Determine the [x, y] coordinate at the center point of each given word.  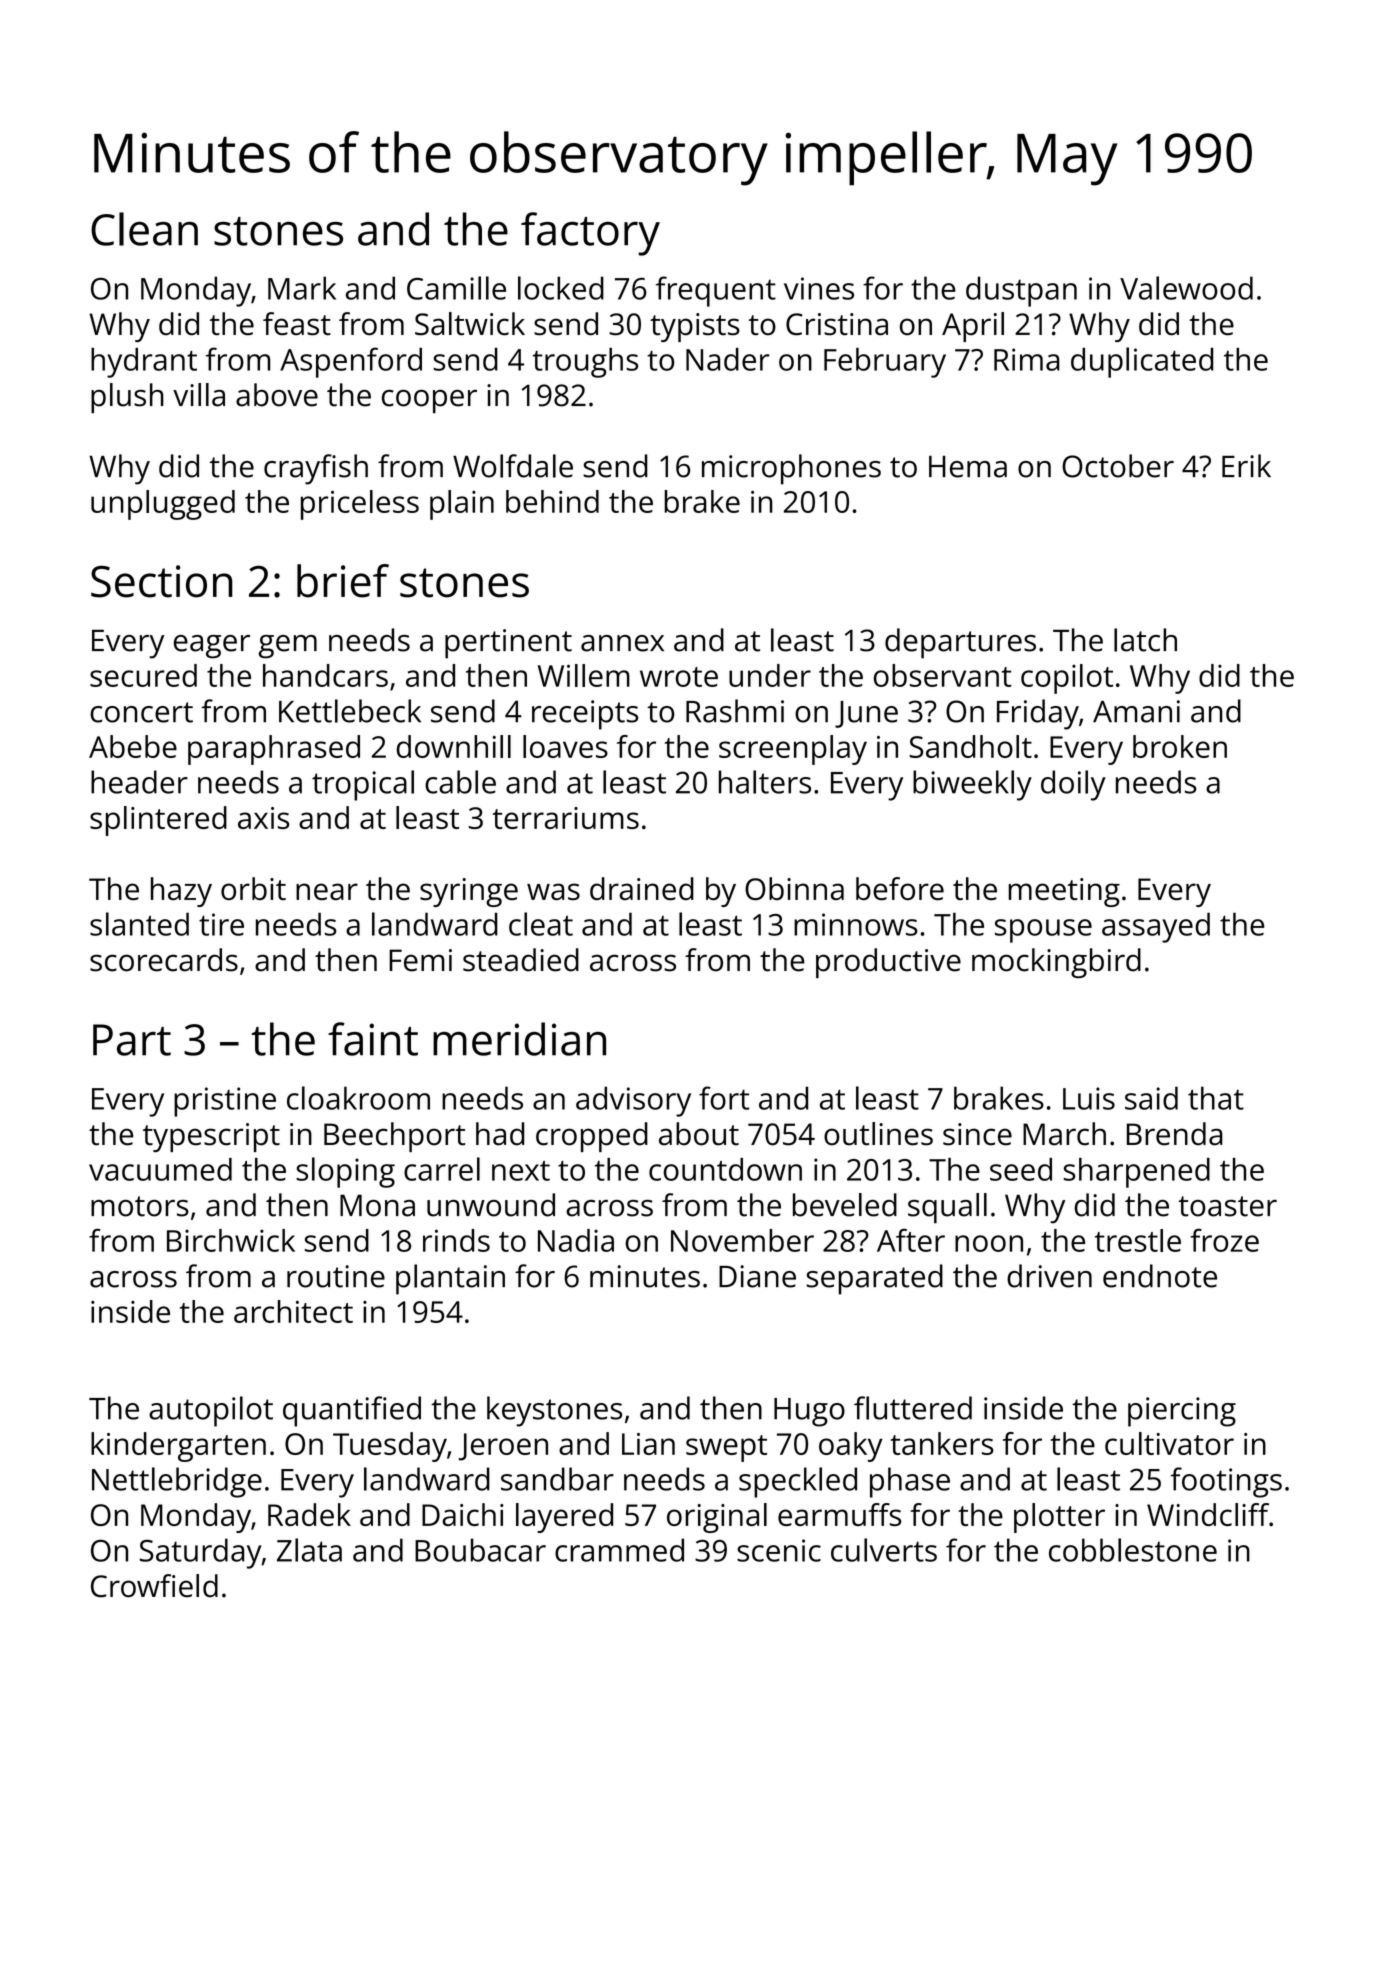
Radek [309, 1514]
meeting [1064, 892]
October [1118, 466]
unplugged [163, 505]
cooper [429, 401]
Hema [968, 467]
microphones [791, 469]
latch [1145, 640]
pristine [225, 1102]
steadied [521, 960]
